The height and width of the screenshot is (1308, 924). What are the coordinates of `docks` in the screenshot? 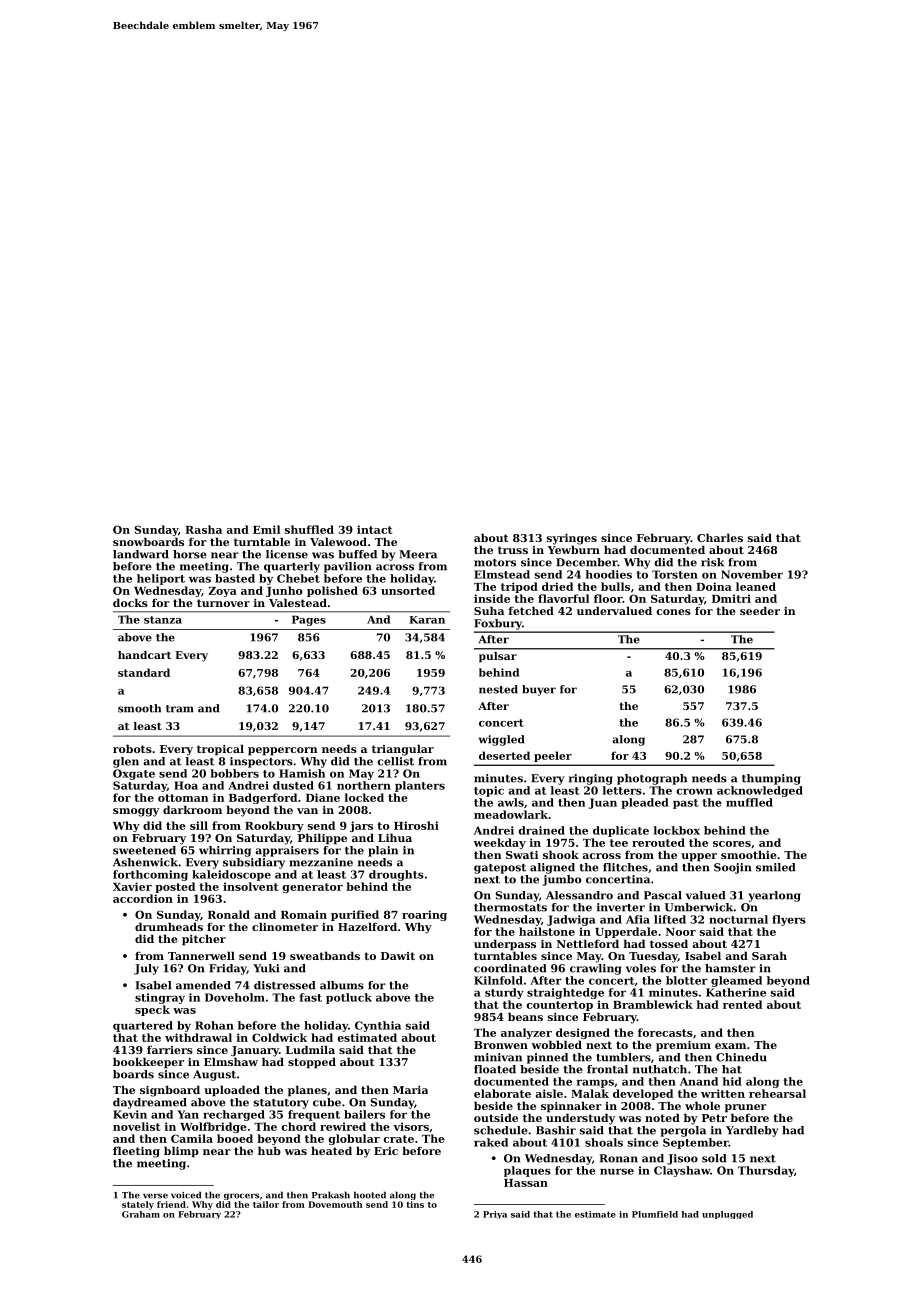 It's located at (130, 602).
